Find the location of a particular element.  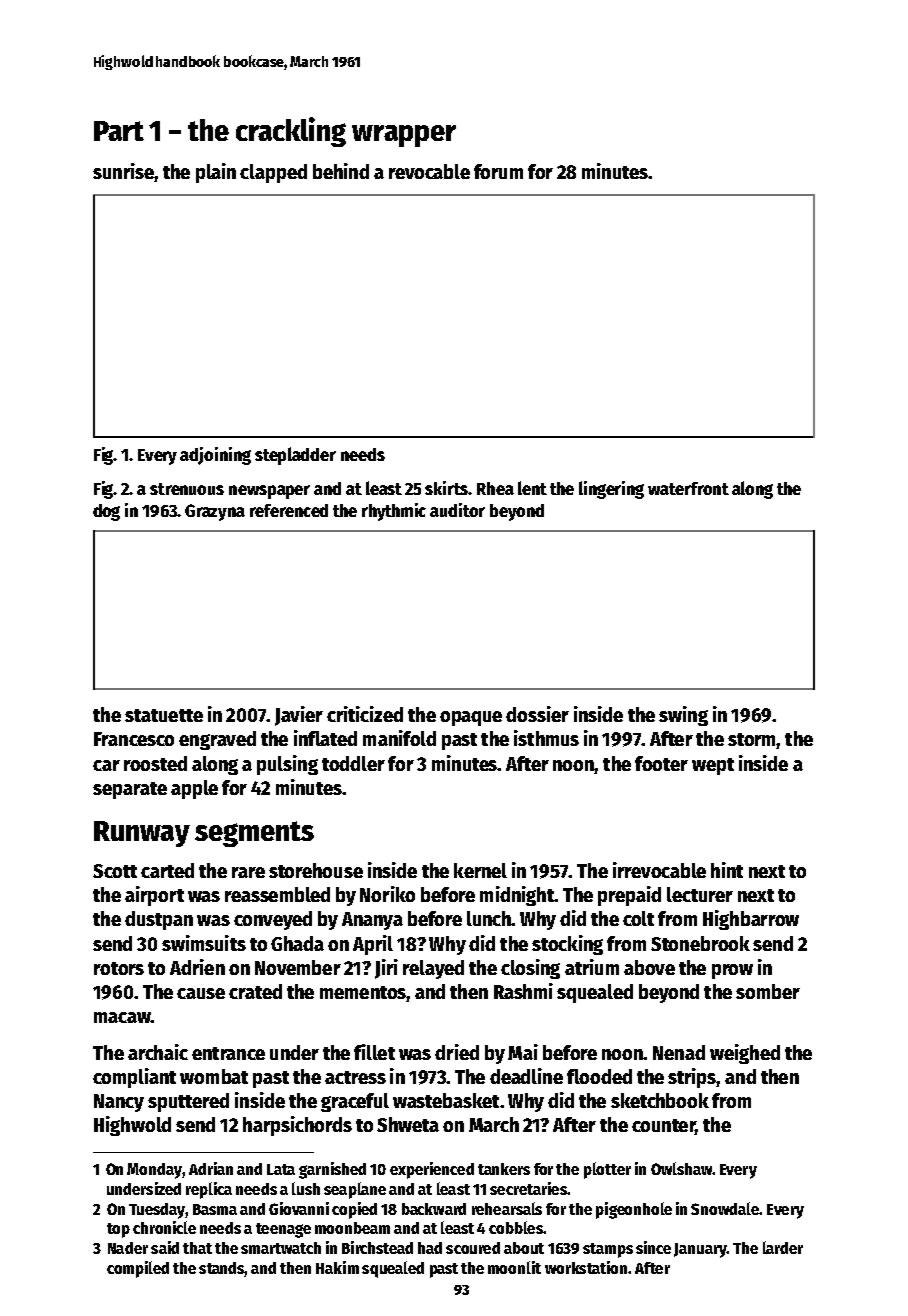

plotter is located at coordinates (607, 1170).
